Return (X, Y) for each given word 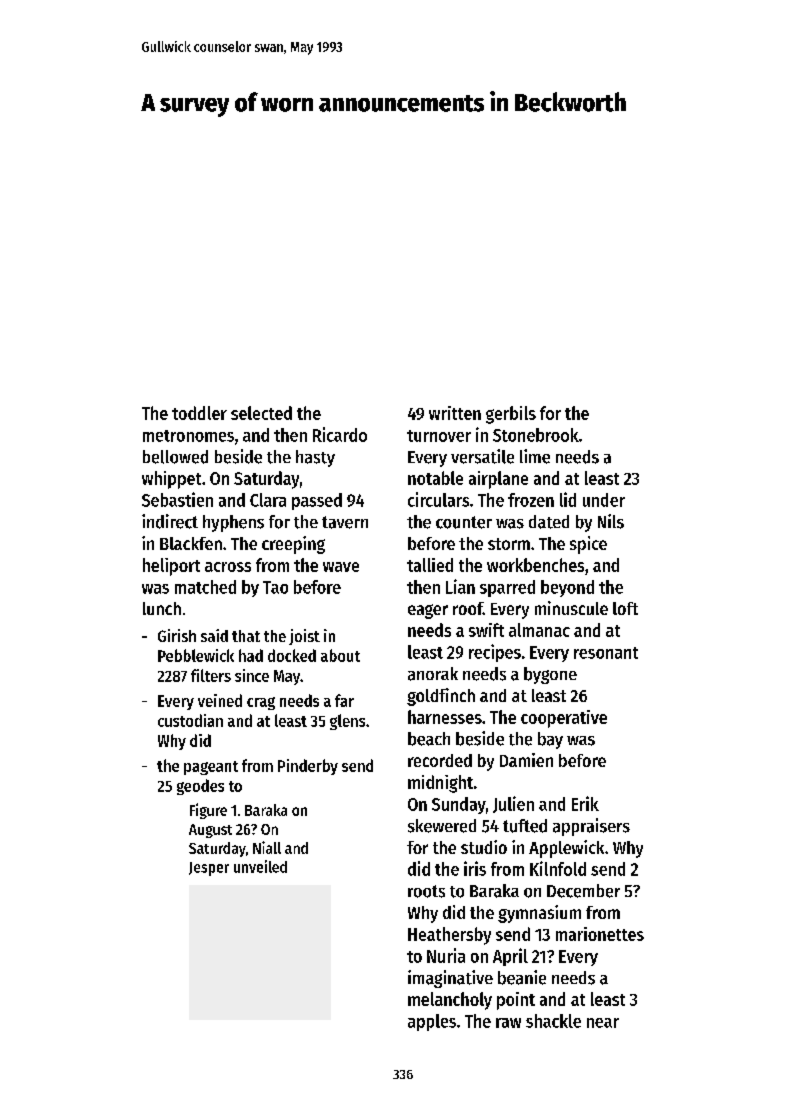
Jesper (209, 869)
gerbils (511, 415)
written (455, 413)
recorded (440, 760)
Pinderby (308, 767)
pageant (211, 768)
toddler (199, 413)
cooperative (564, 719)
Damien (526, 760)
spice (588, 545)
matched (205, 587)
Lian (460, 586)
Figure (208, 811)
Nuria (446, 955)
